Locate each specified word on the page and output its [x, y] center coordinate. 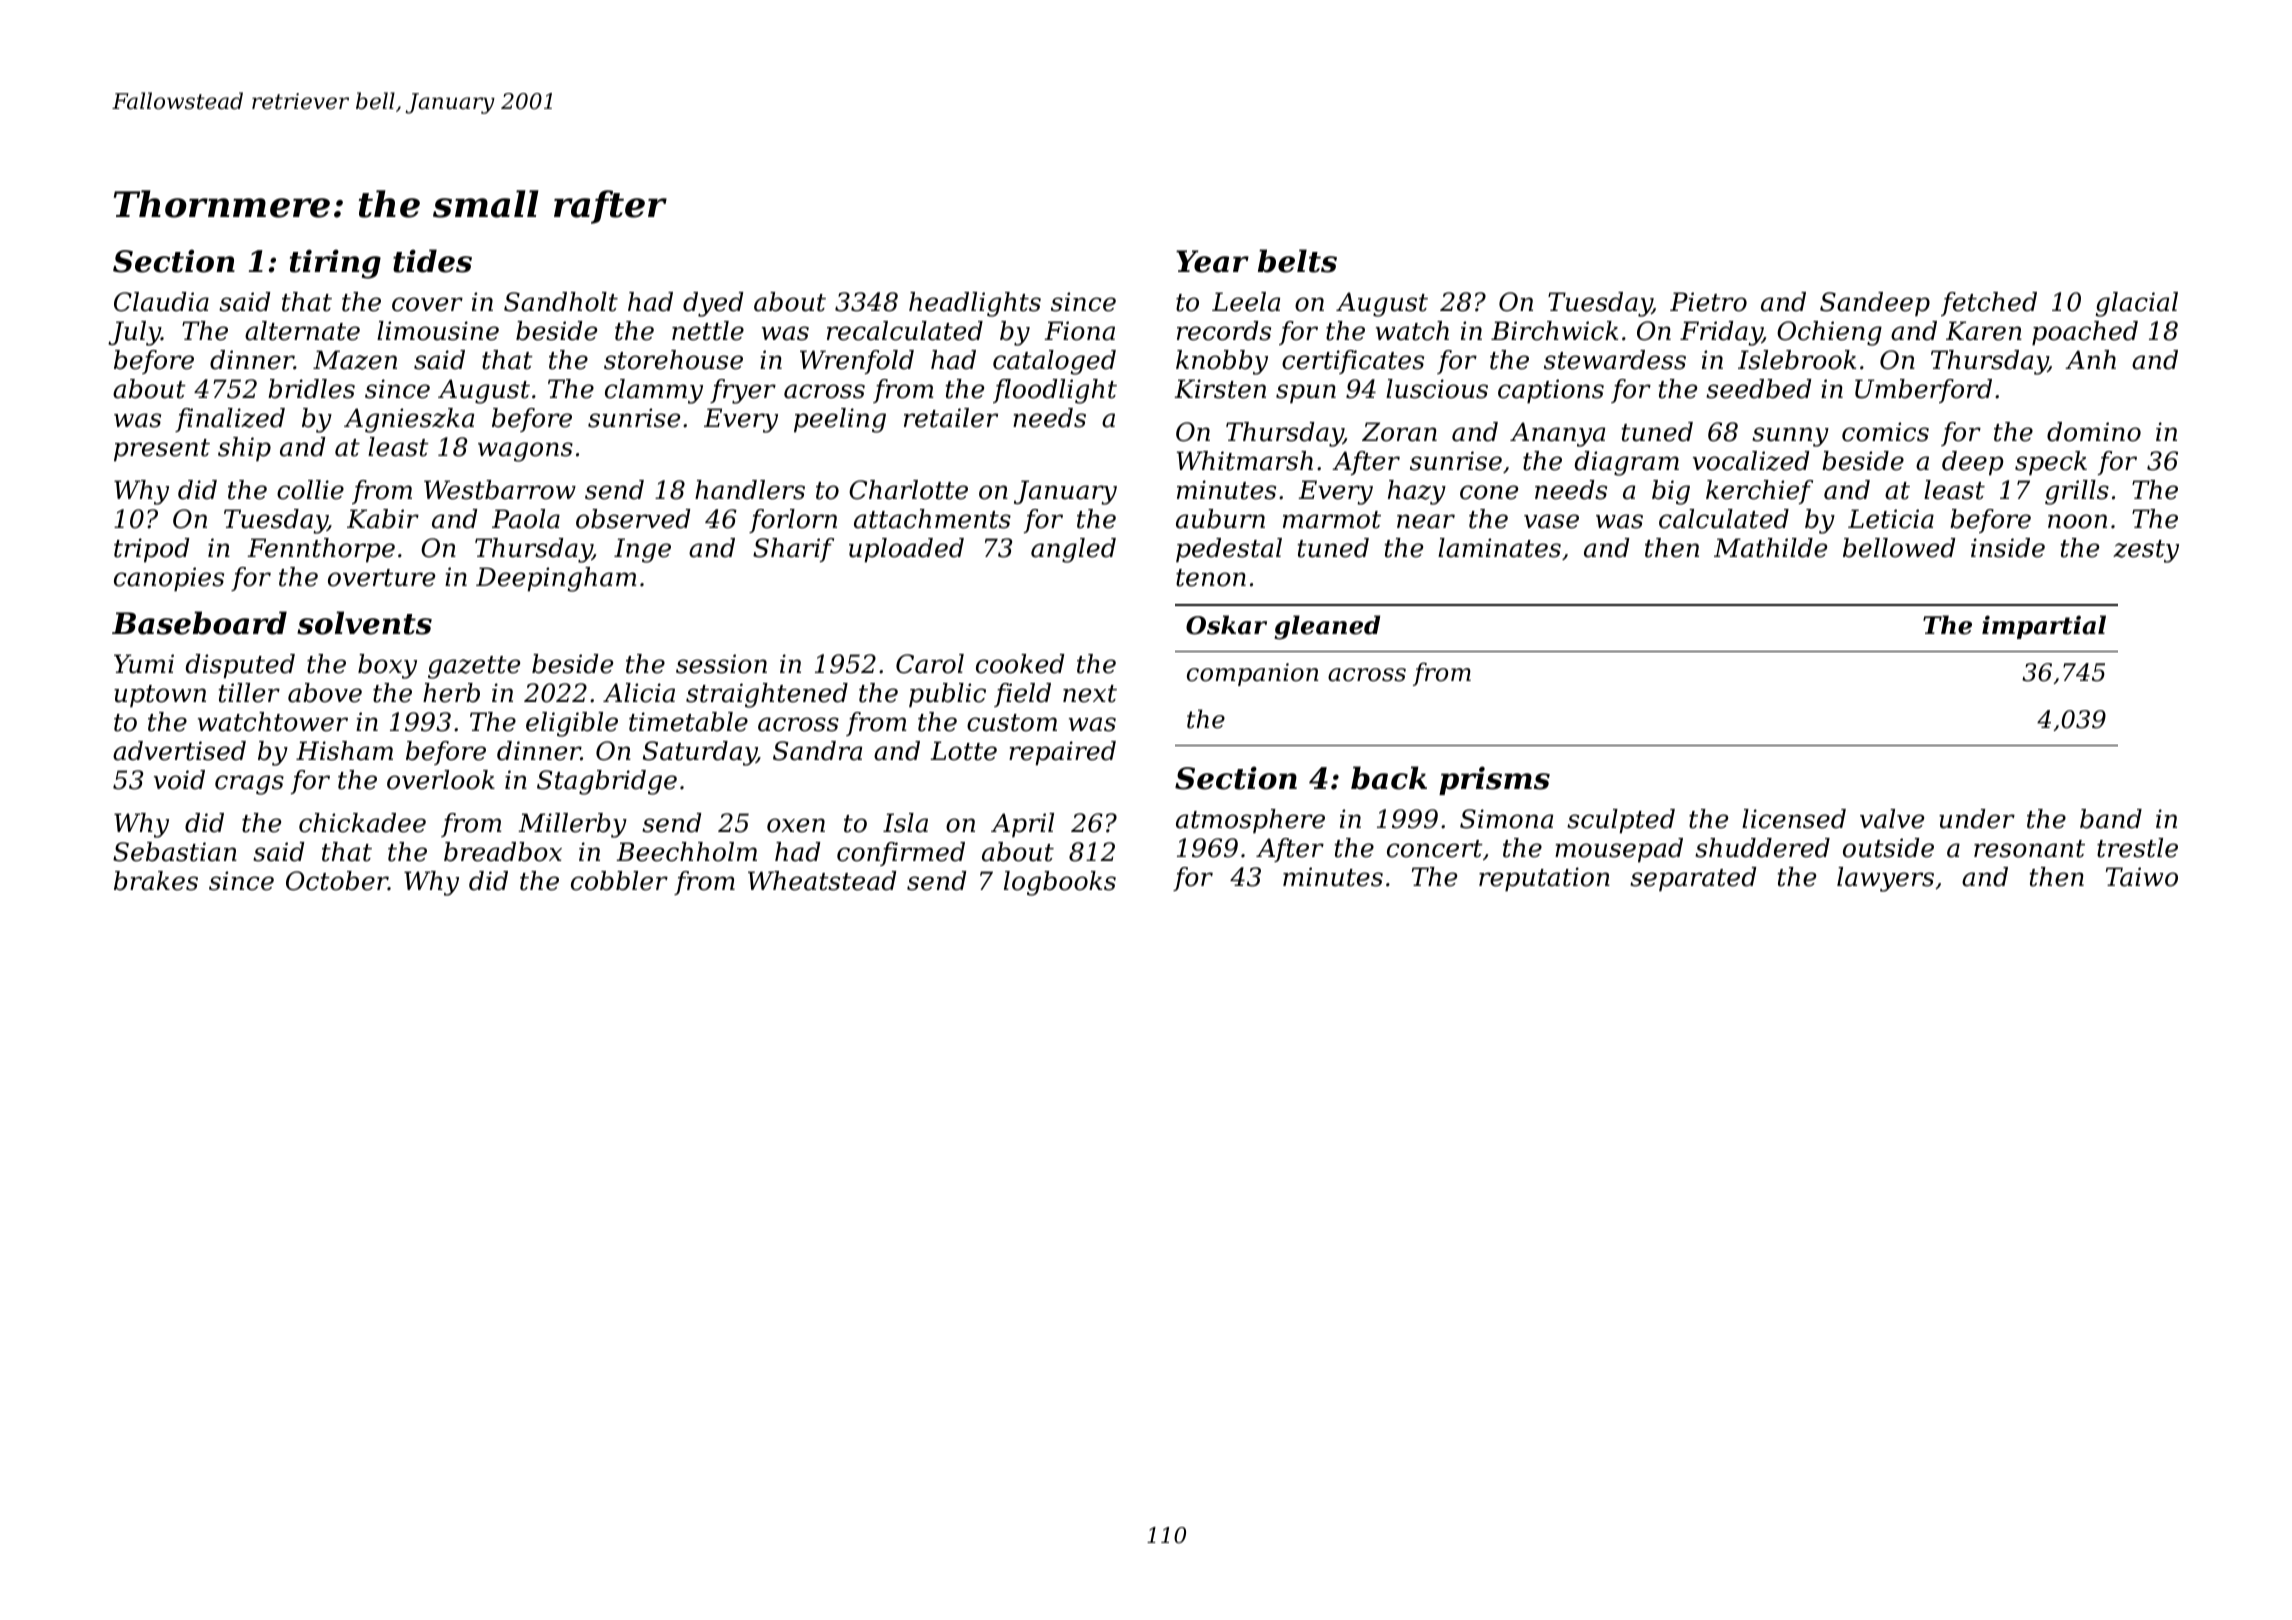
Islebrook [1797, 360]
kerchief [1759, 492]
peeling [840, 420]
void [179, 780]
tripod [151, 550]
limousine [438, 331]
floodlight [1055, 391]
